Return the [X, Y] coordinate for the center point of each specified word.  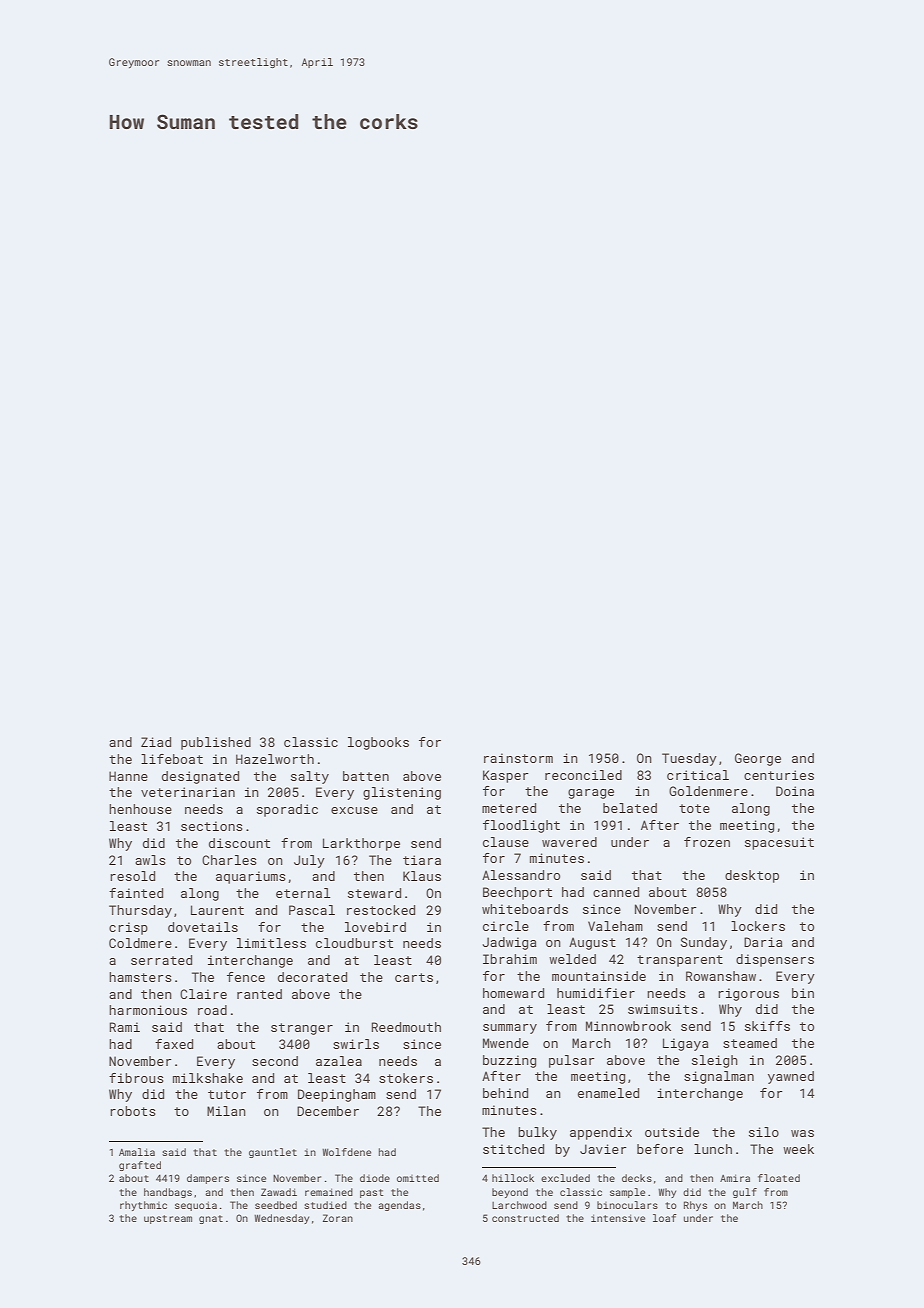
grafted [140, 1166]
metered [509, 808]
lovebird [375, 927]
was [802, 1133]
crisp [128, 928]
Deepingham [337, 1095]
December [328, 1111]
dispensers [775, 960]
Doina [795, 791]
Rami [124, 1027]
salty [310, 777]
